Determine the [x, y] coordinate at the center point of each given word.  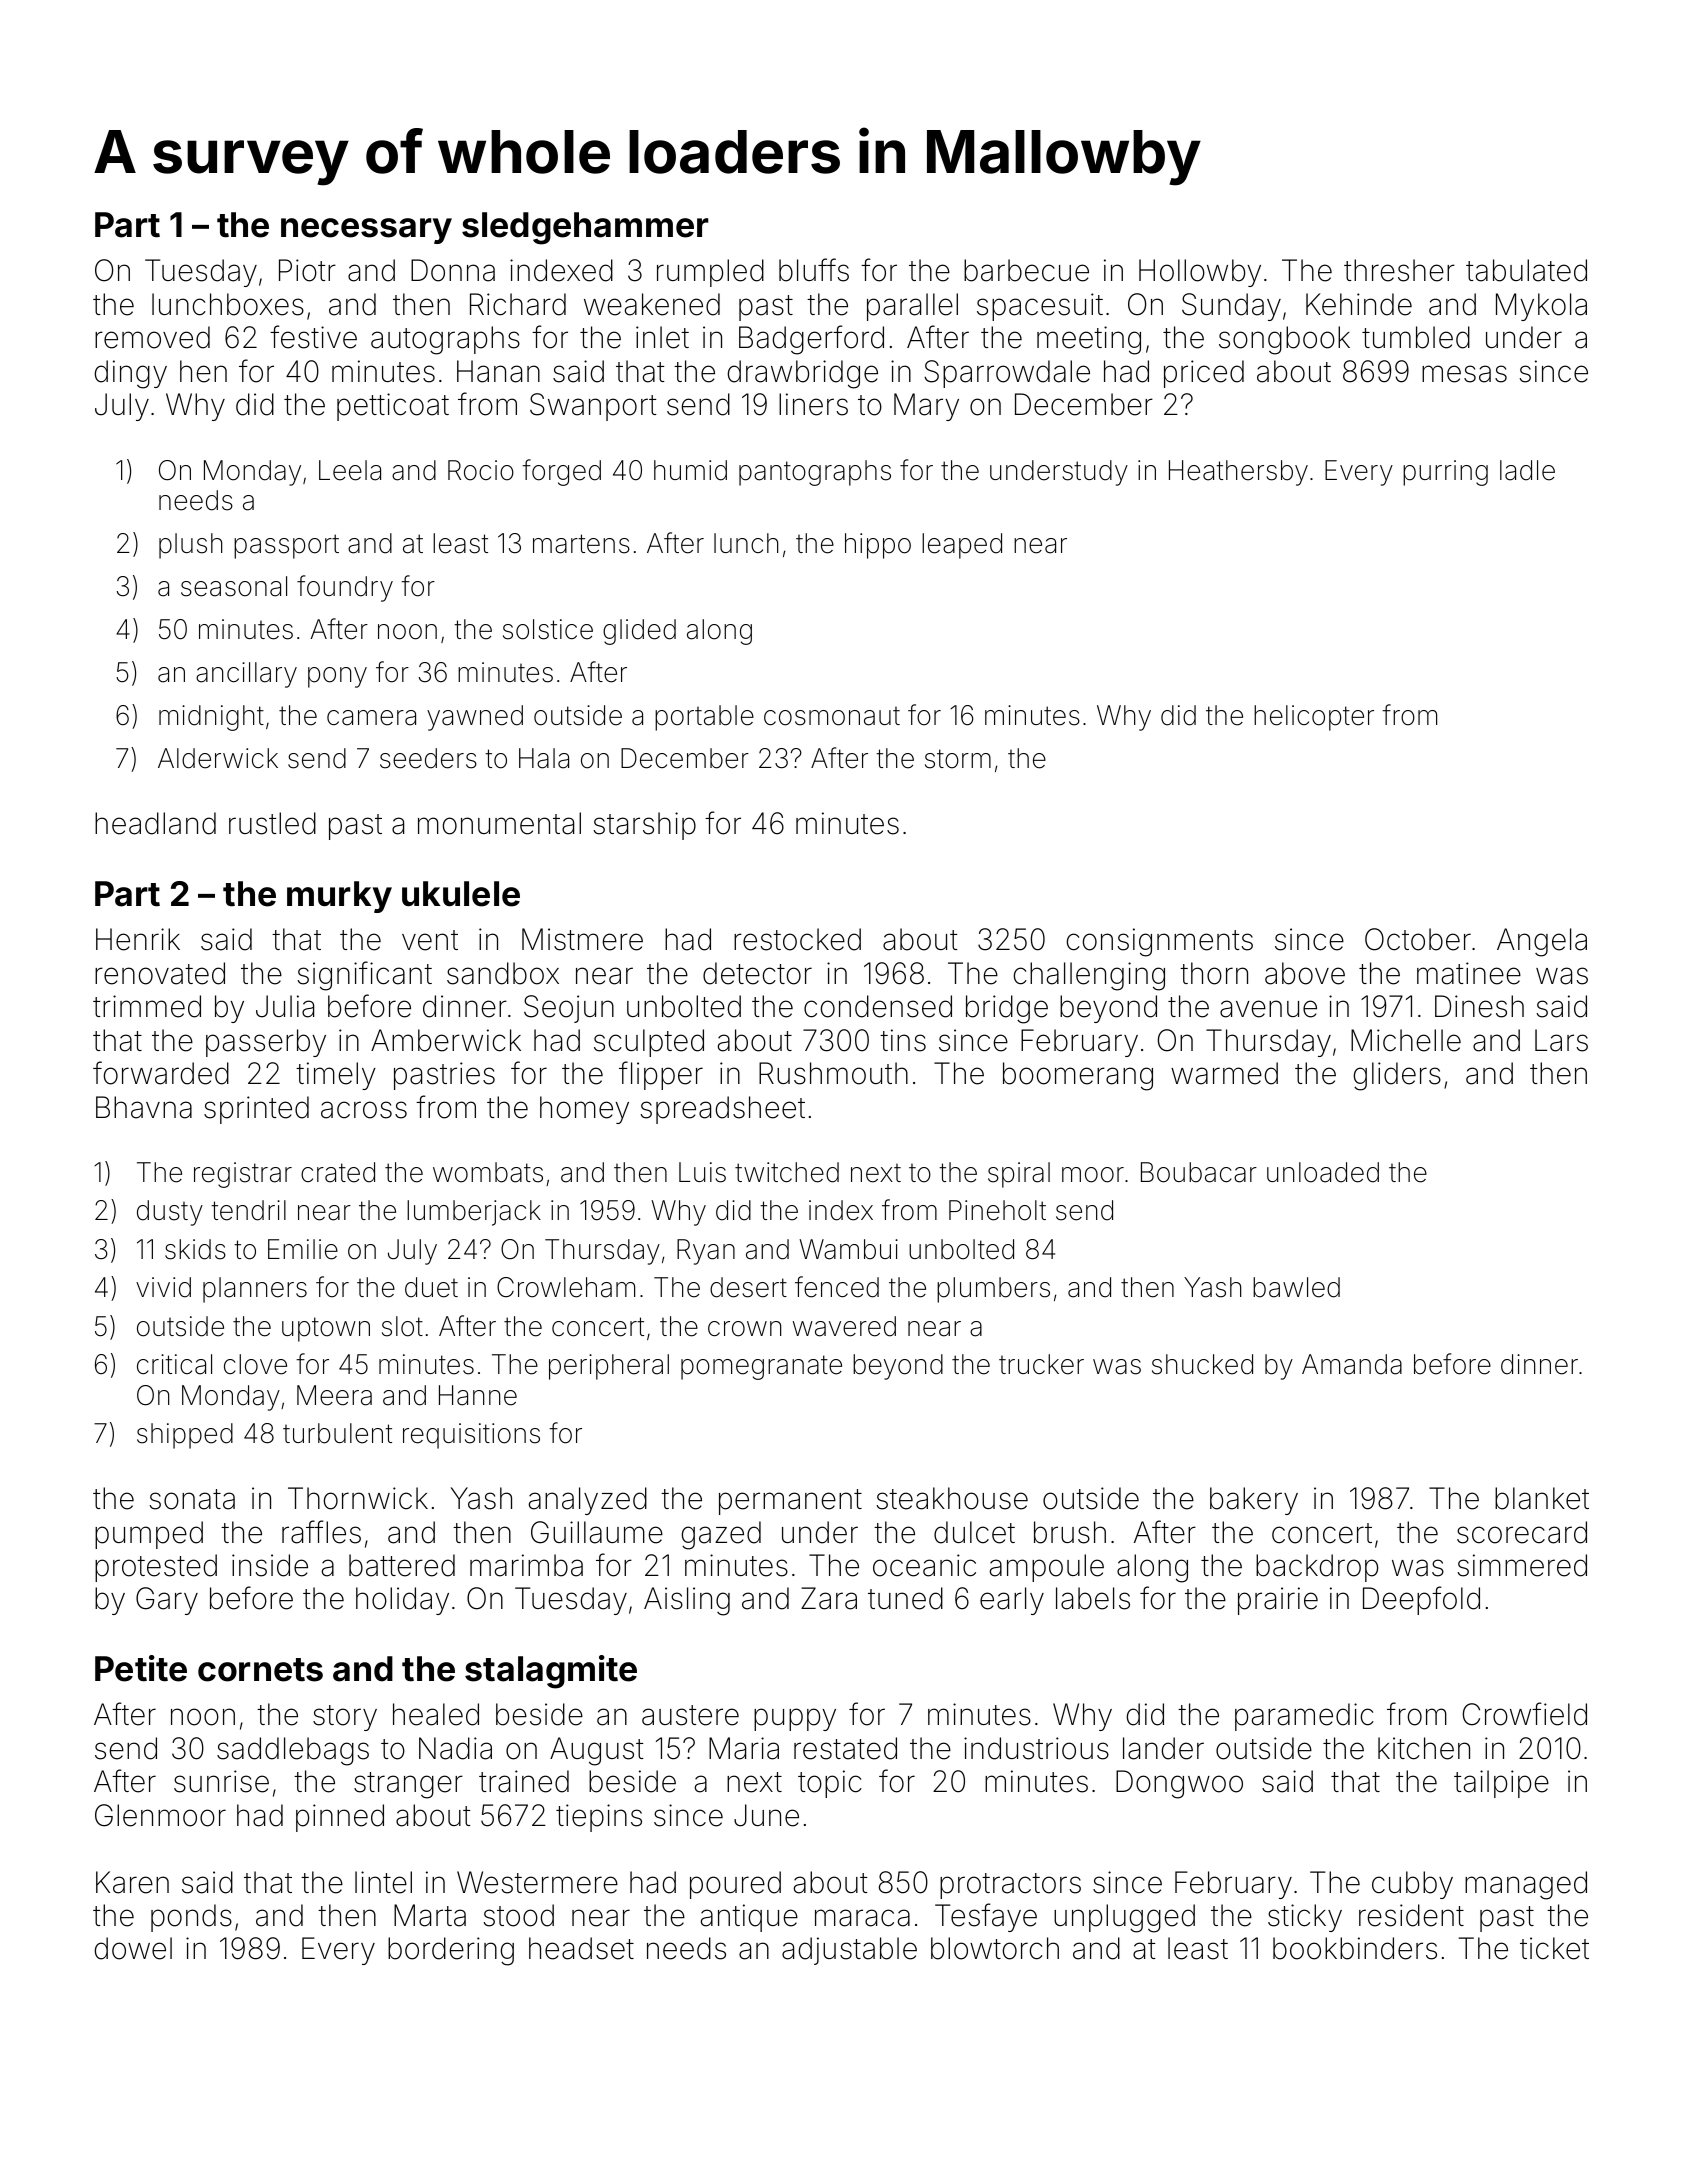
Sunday [1231, 307]
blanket [1542, 1498]
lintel [383, 1882]
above [1305, 973]
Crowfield [1525, 1714]
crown [744, 1329]
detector [757, 973]
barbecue [1026, 270]
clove [255, 1364]
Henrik [138, 939]
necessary [366, 231]
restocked [797, 939]
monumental [499, 823]
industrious [1036, 1748]
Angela [1542, 942]
